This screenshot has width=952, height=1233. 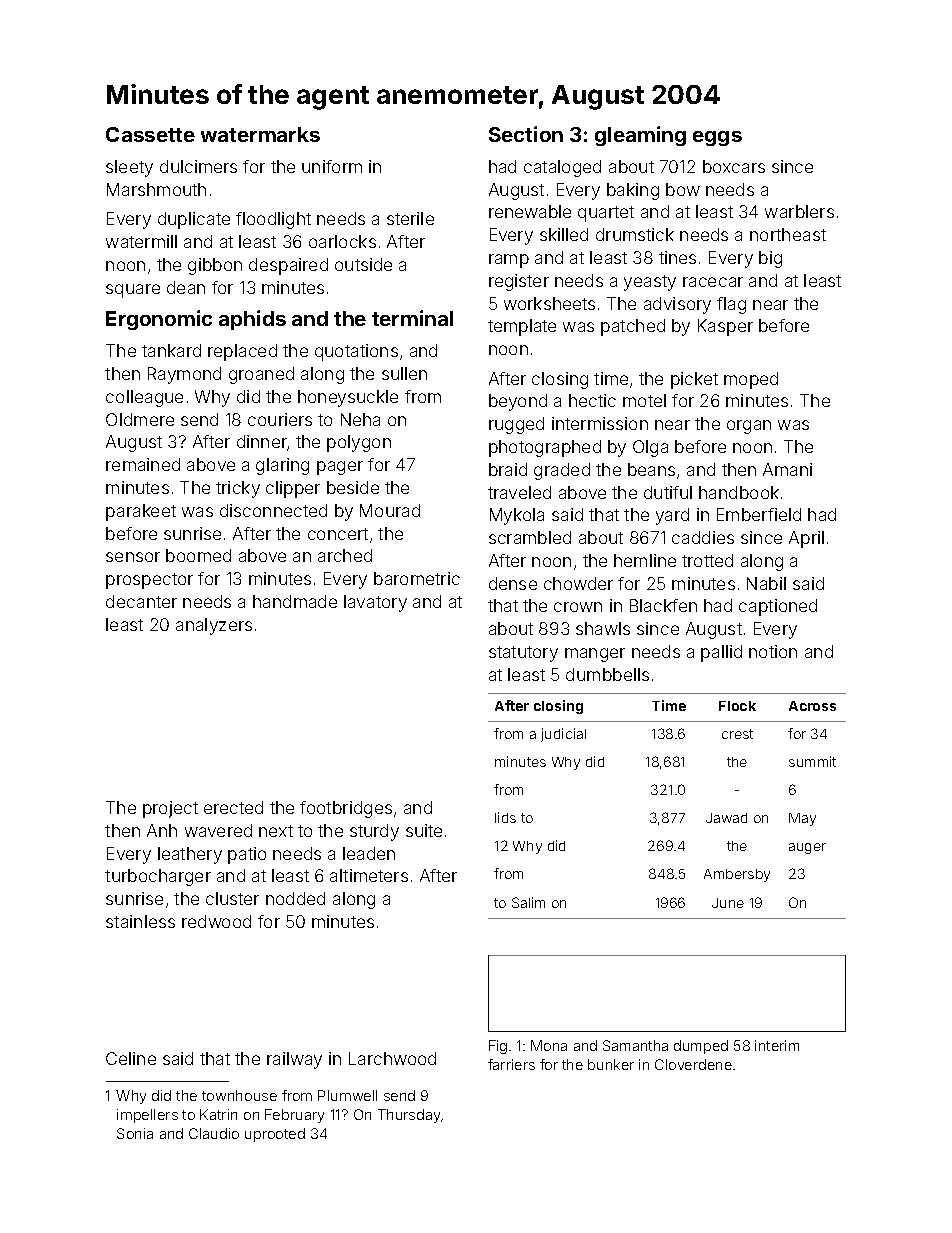 What do you see at coordinates (787, 469) in the screenshot?
I see `Amani` at bounding box center [787, 469].
